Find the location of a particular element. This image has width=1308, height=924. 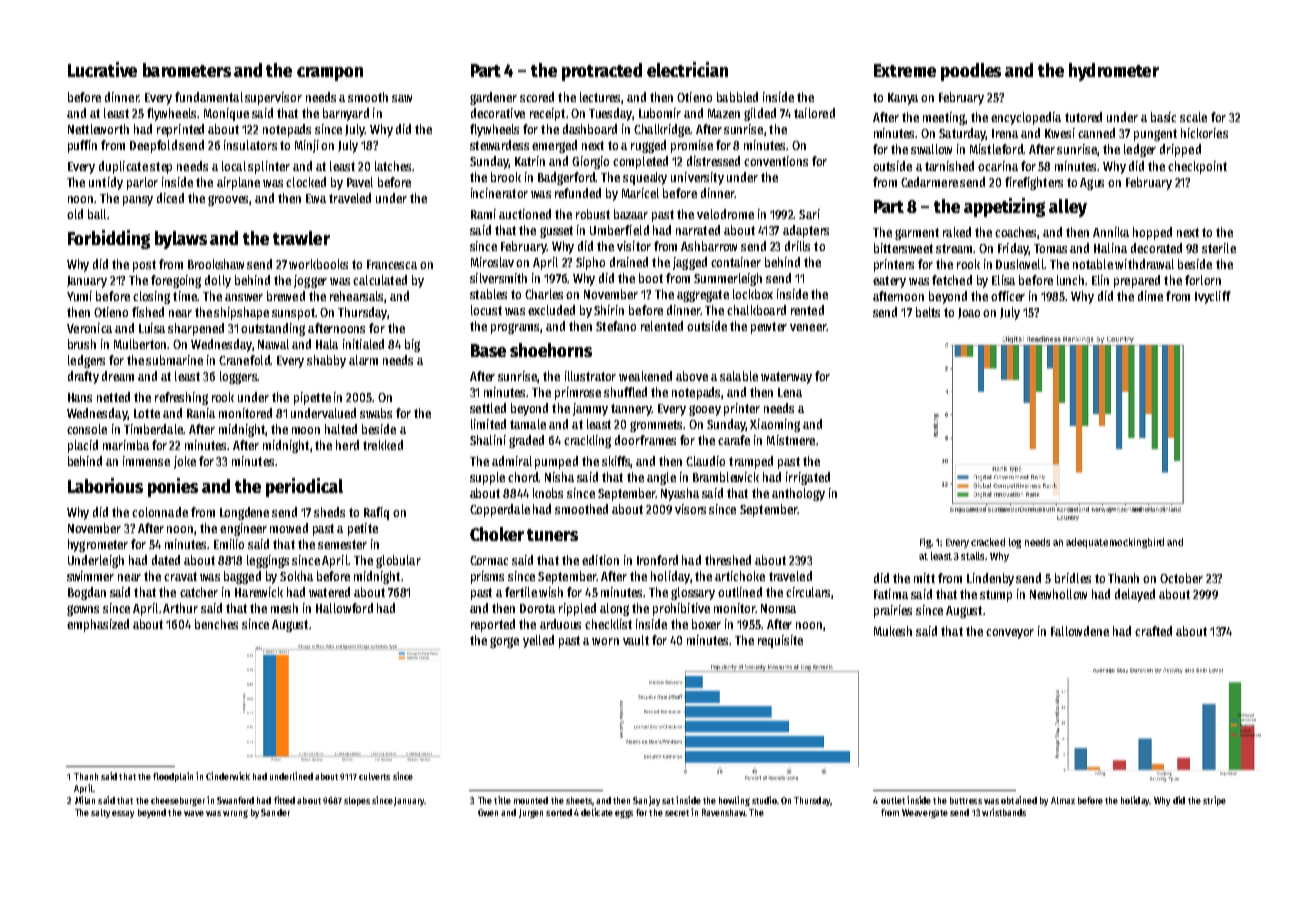

crafted is located at coordinates (1153, 631).
